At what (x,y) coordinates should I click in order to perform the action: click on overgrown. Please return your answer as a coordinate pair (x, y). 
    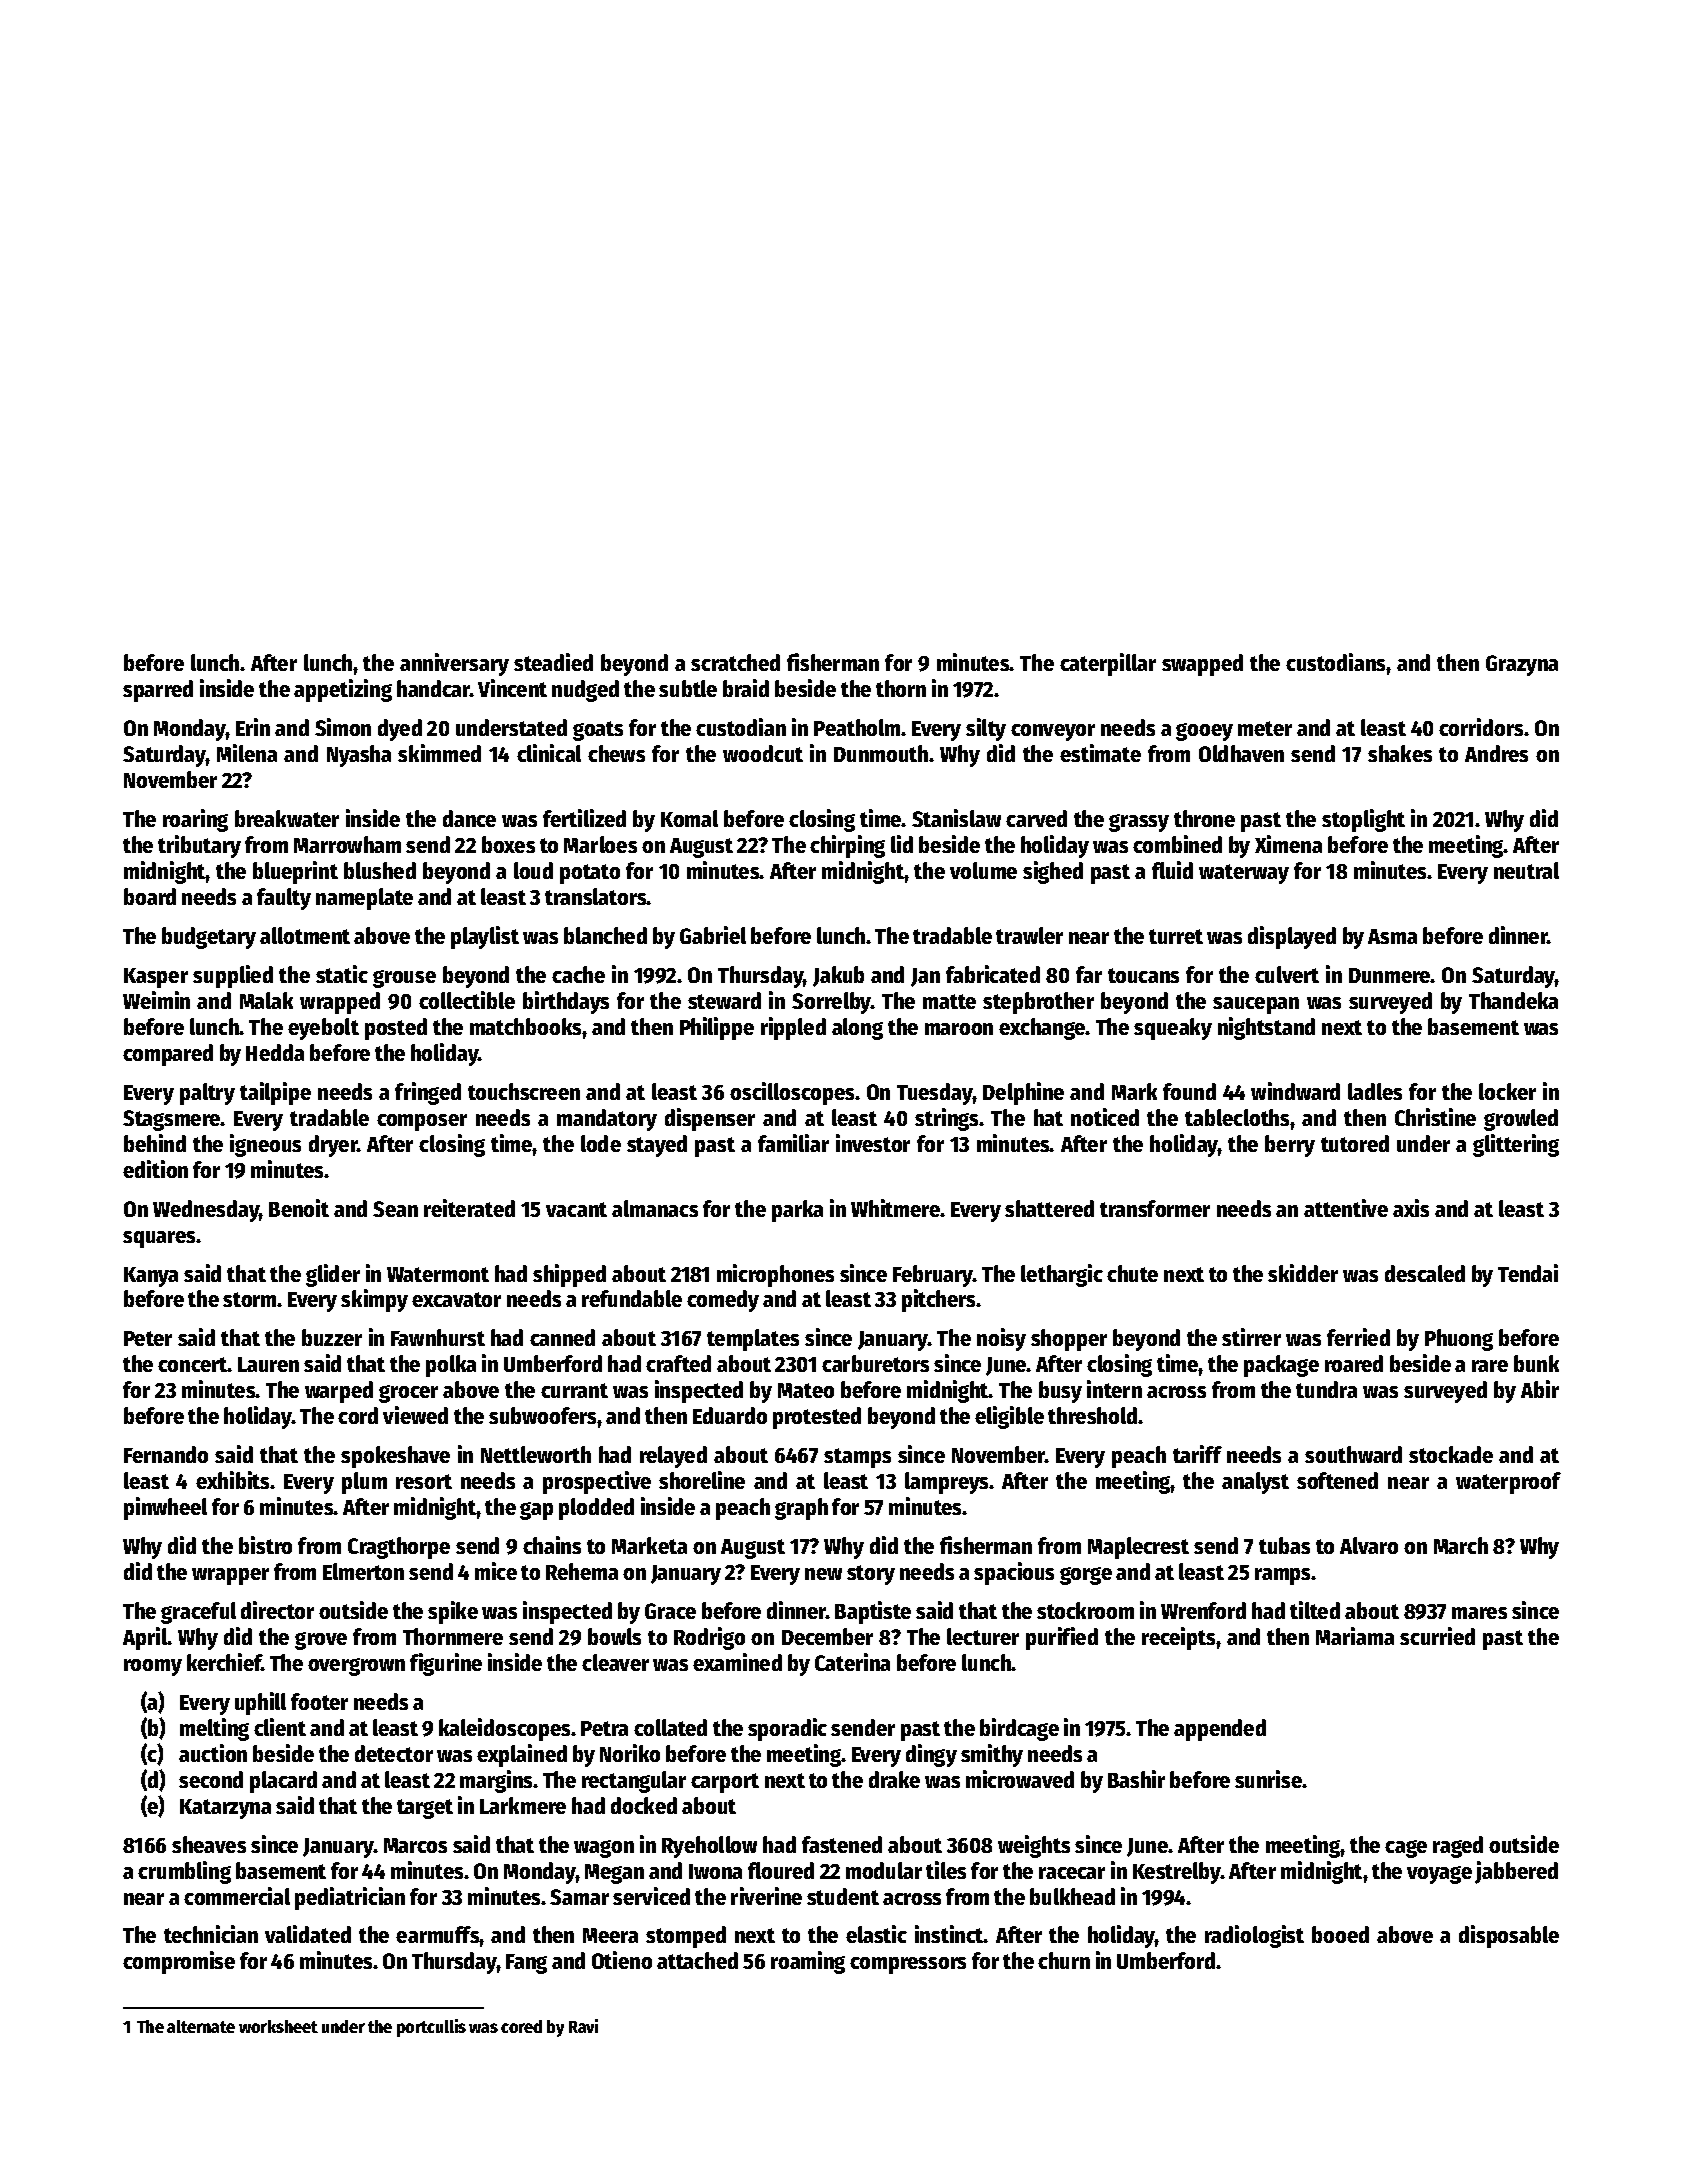
    Looking at the image, I should click on (356, 1667).
